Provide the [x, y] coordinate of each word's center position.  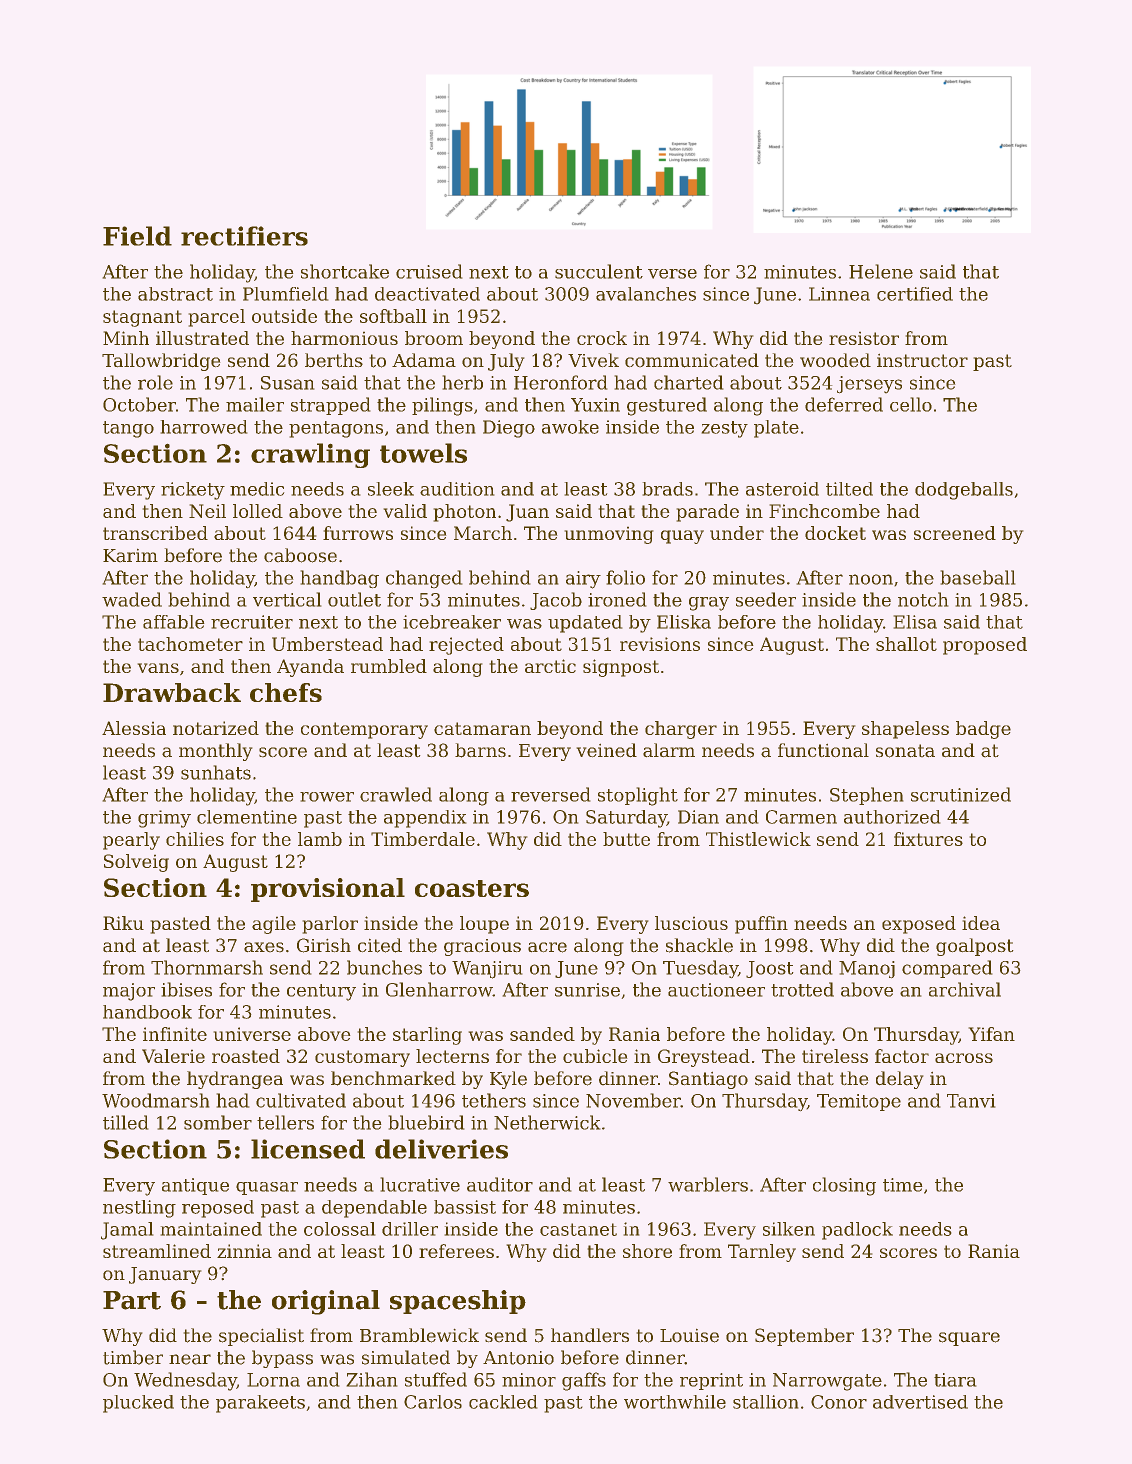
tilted [849, 489]
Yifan [992, 1034]
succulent [599, 271]
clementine [247, 817]
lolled [258, 511]
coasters [472, 888]
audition [457, 489]
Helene [881, 271]
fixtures [928, 839]
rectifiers [244, 236]
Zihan [372, 1379]
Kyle [508, 1080]
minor [529, 1380]
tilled [125, 1122]
